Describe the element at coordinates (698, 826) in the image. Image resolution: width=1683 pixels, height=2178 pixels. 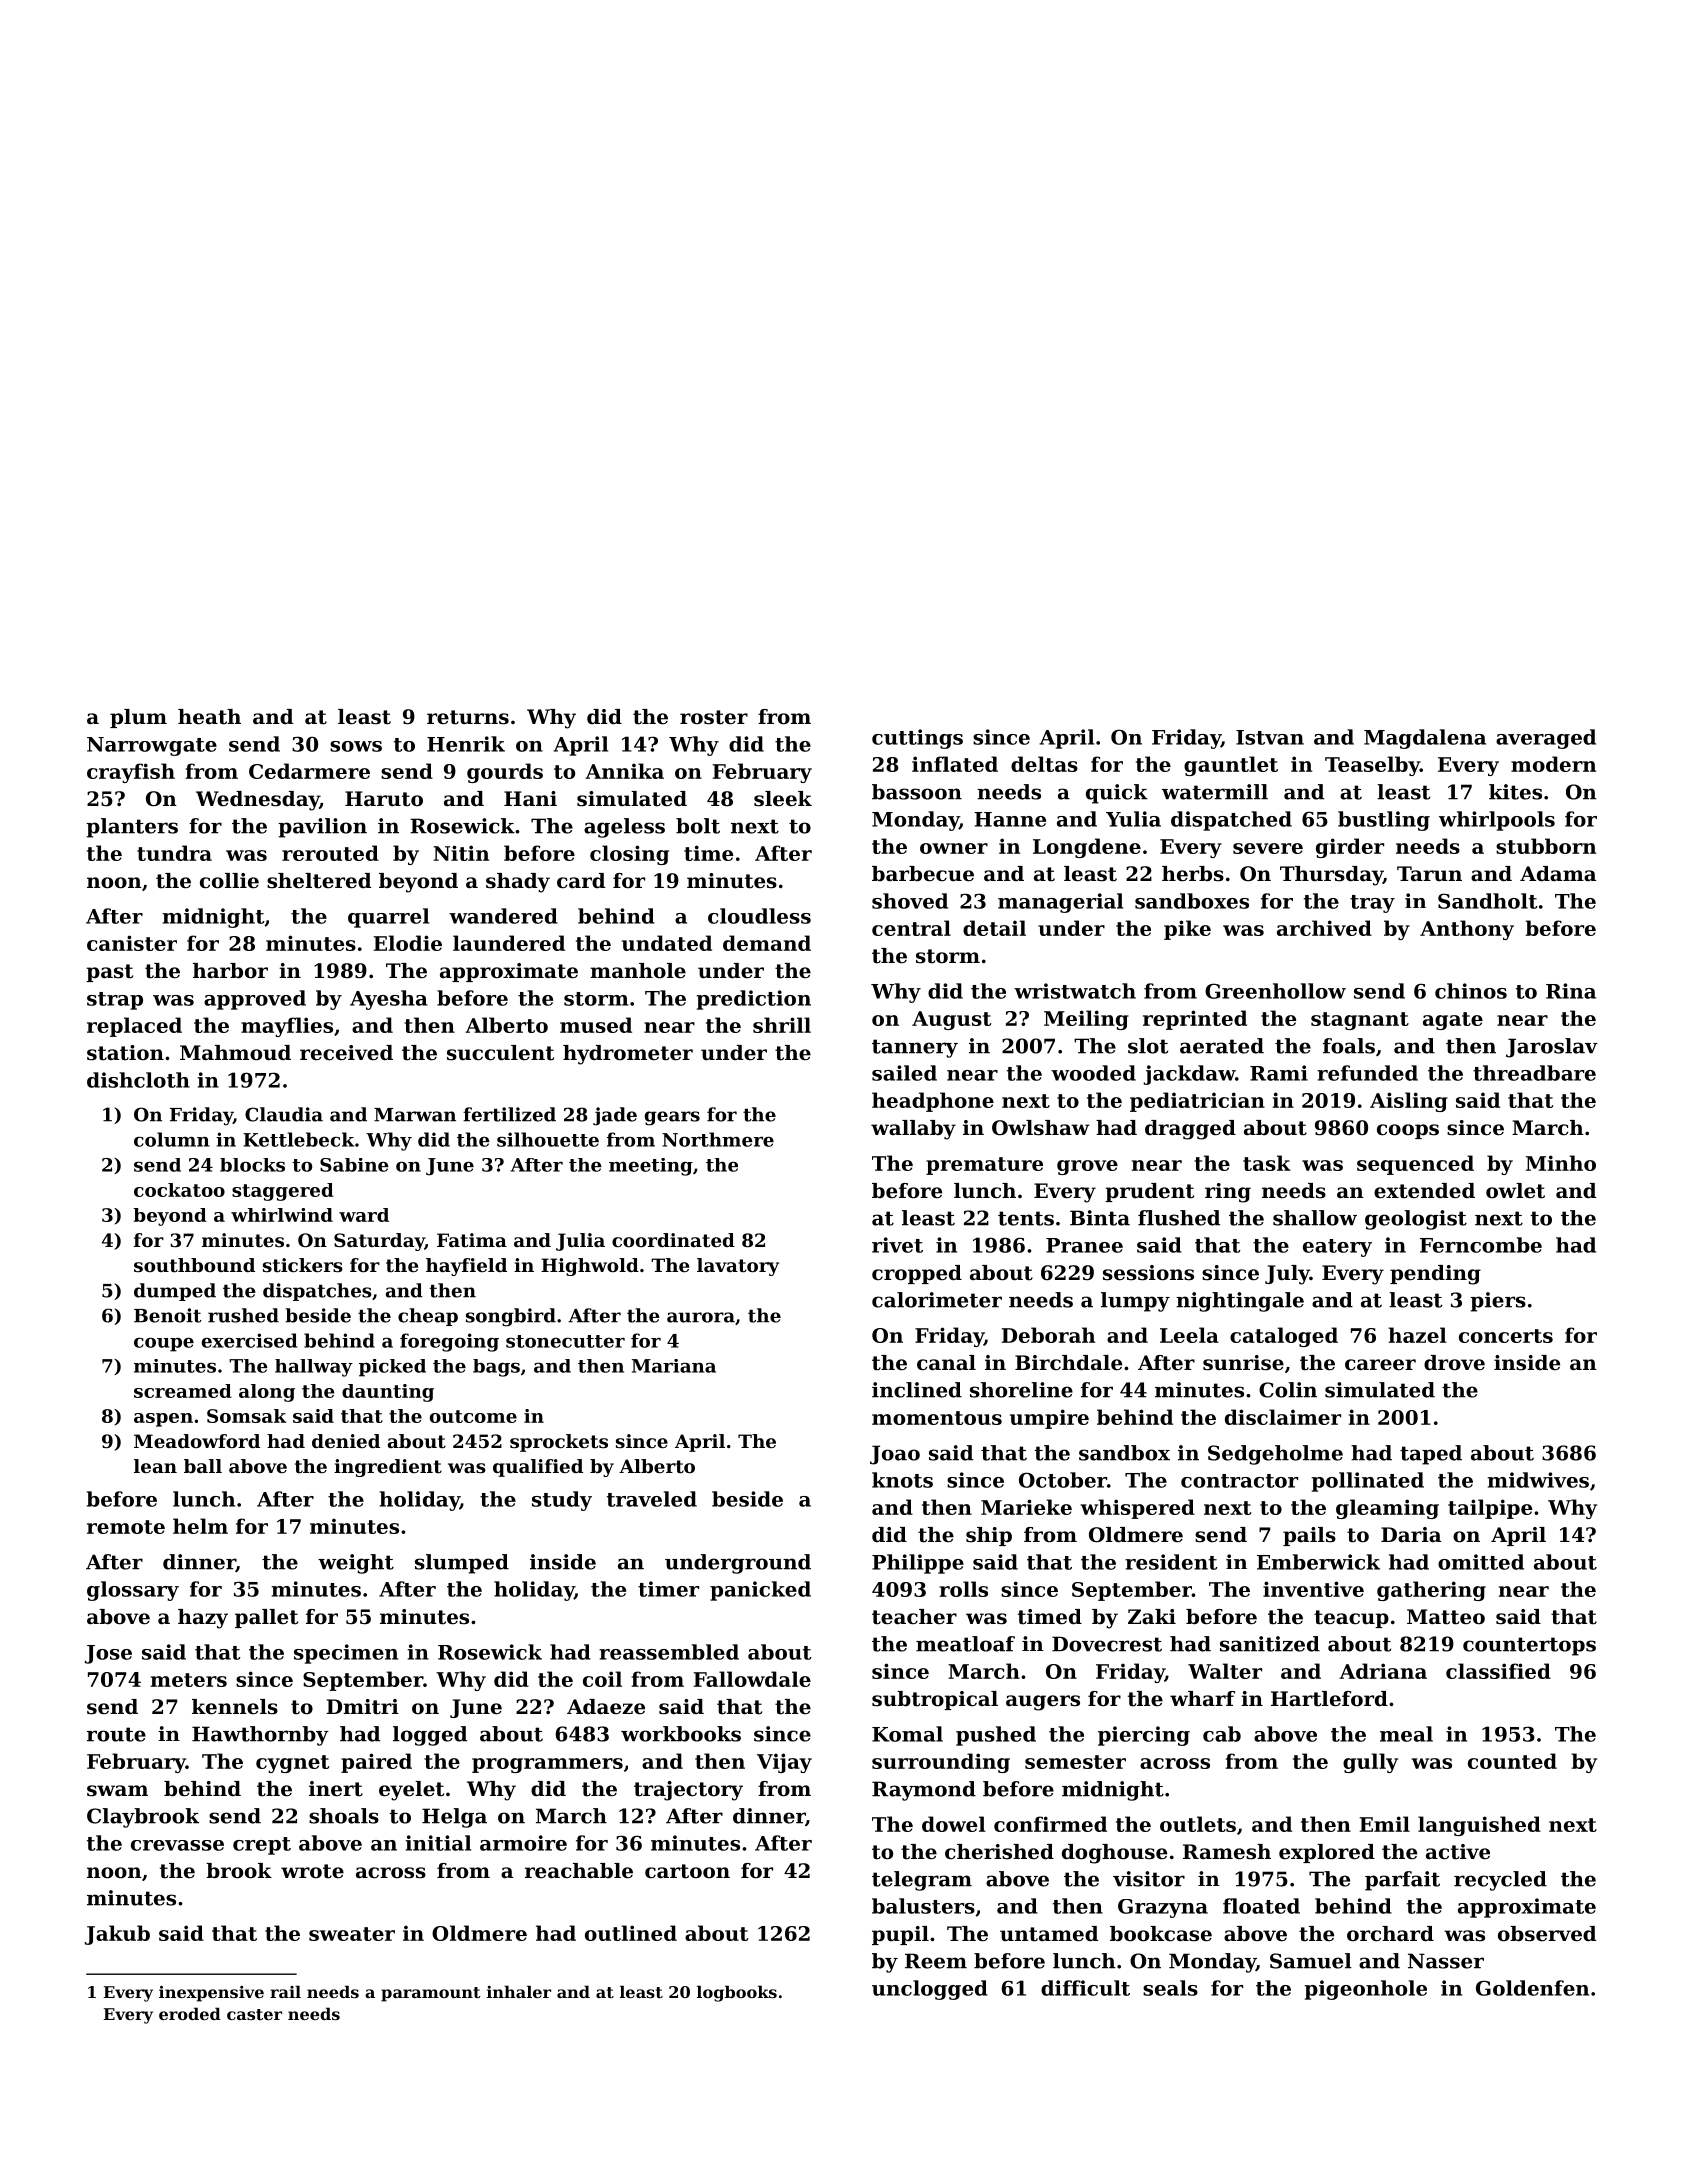
I see `bolt` at that location.
